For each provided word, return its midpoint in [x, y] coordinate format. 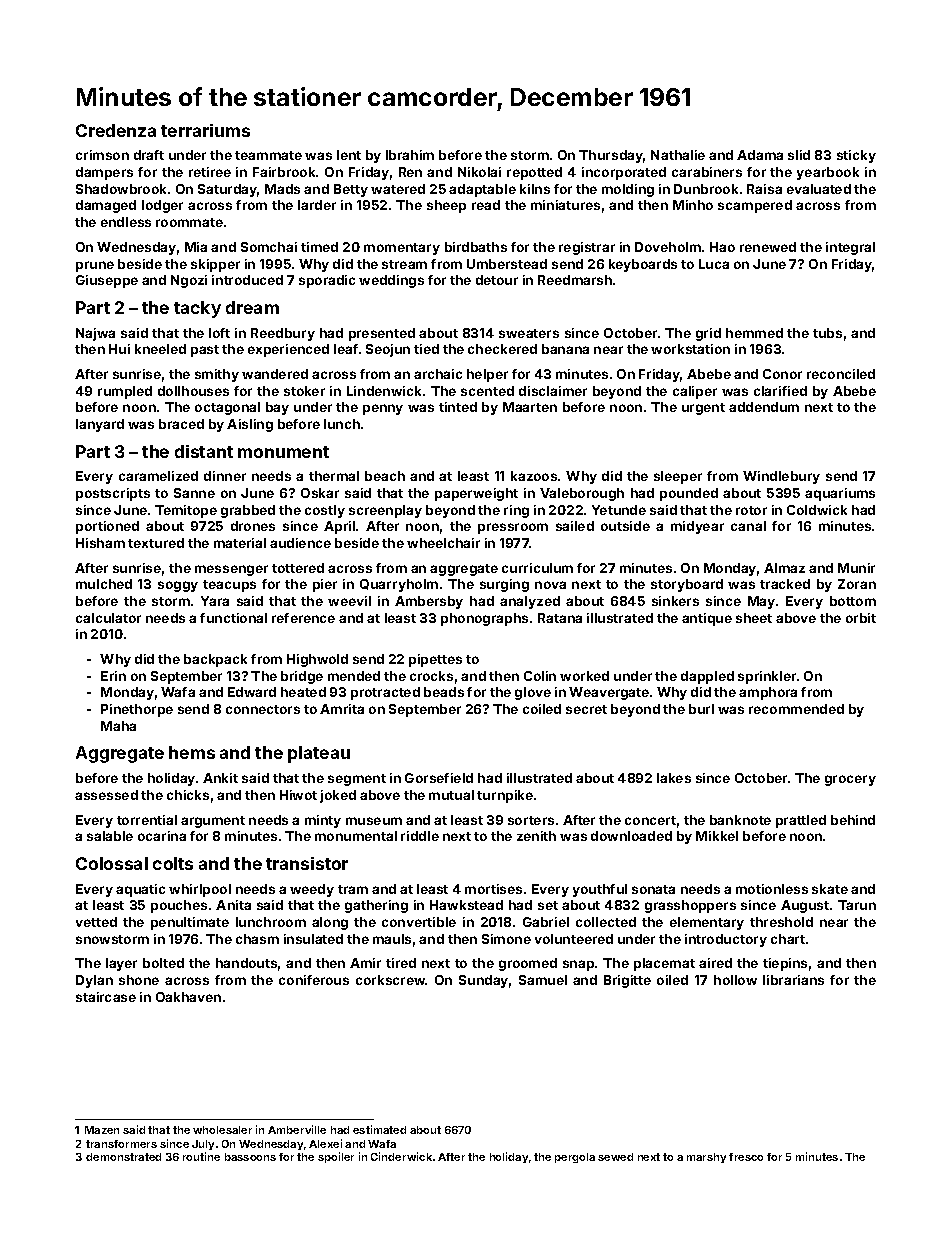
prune [95, 266]
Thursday [611, 156]
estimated [379, 1129]
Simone [506, 939]
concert [650, 820]
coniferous [314, 980]
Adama [760, 155]
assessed [106, 795]
